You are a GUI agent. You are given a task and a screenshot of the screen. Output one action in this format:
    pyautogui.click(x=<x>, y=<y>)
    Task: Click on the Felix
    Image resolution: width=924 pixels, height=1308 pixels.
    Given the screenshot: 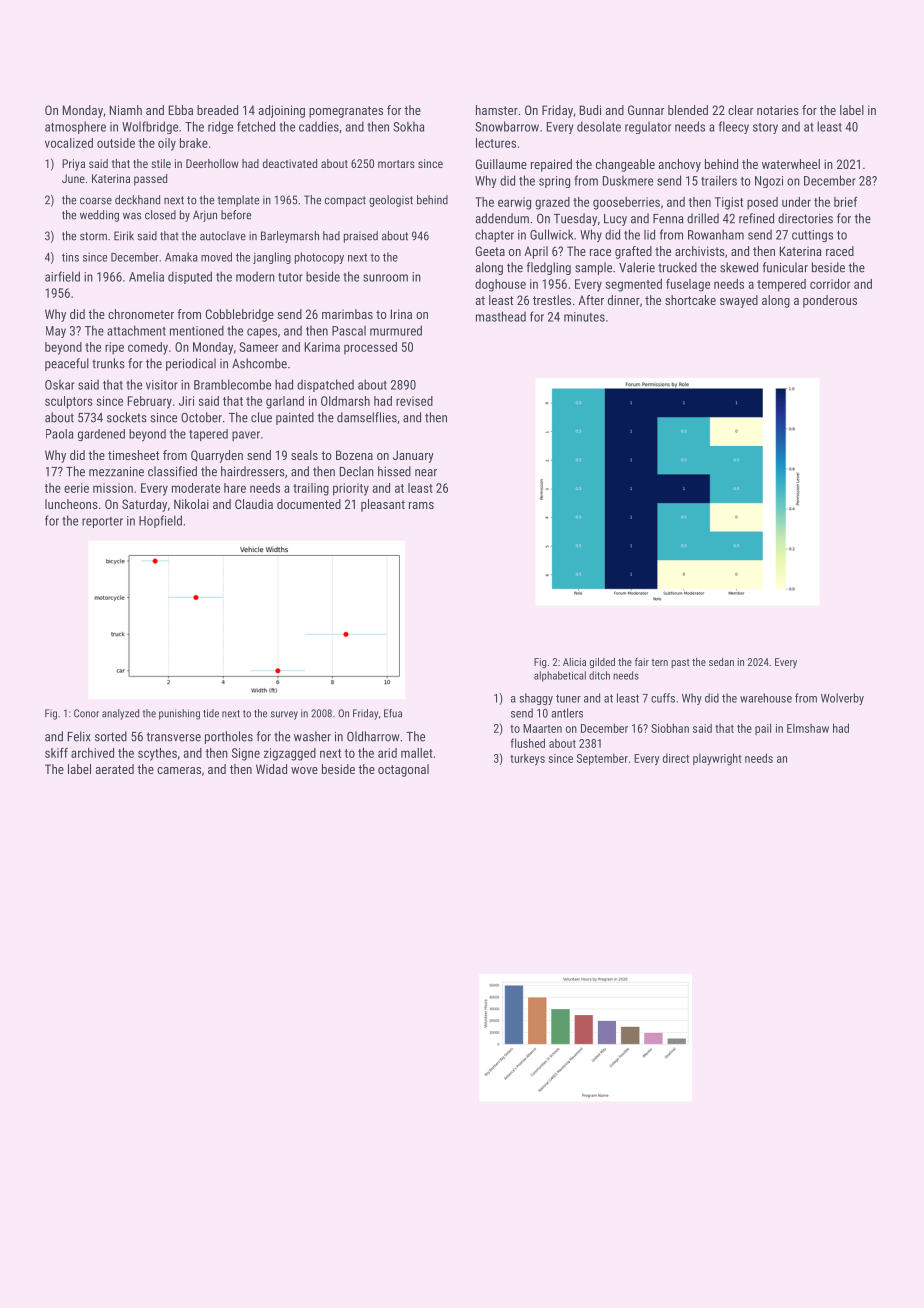 What is the action you would take?
    pyautogui.click(x=79, y=736)
